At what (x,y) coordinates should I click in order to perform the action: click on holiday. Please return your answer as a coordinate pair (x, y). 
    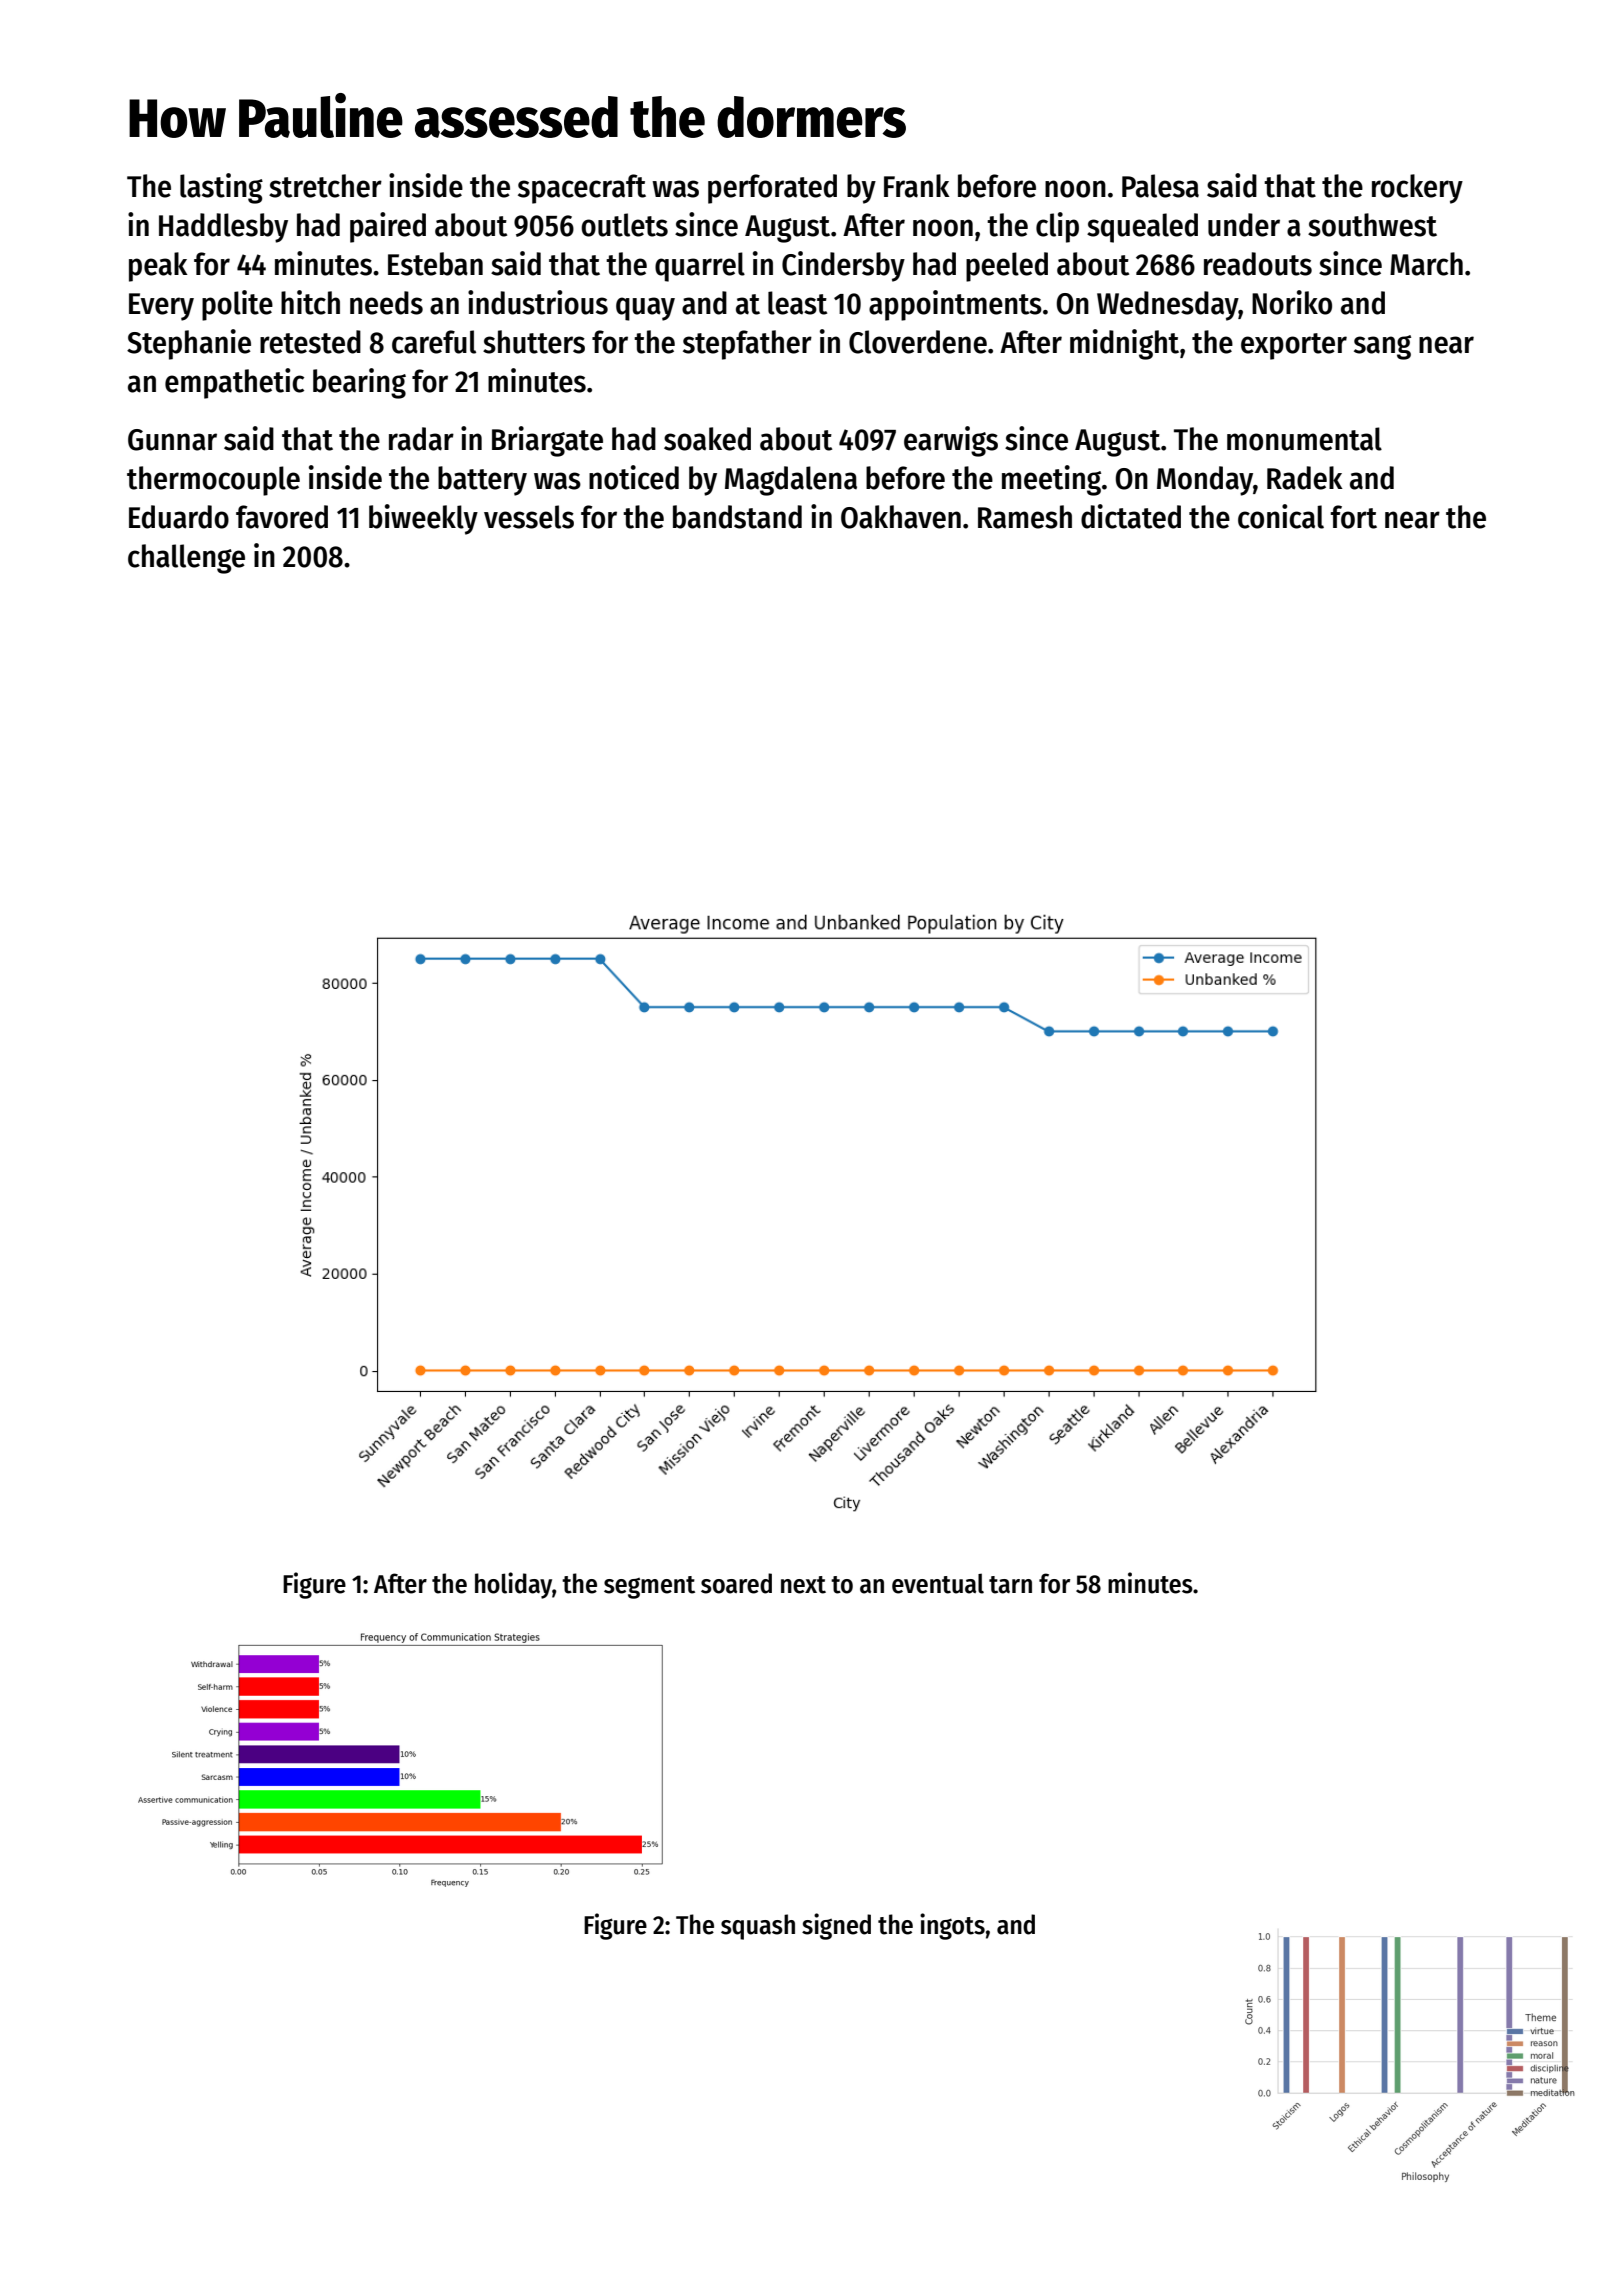
    Looking at the image, I should click on (513, 1585).
